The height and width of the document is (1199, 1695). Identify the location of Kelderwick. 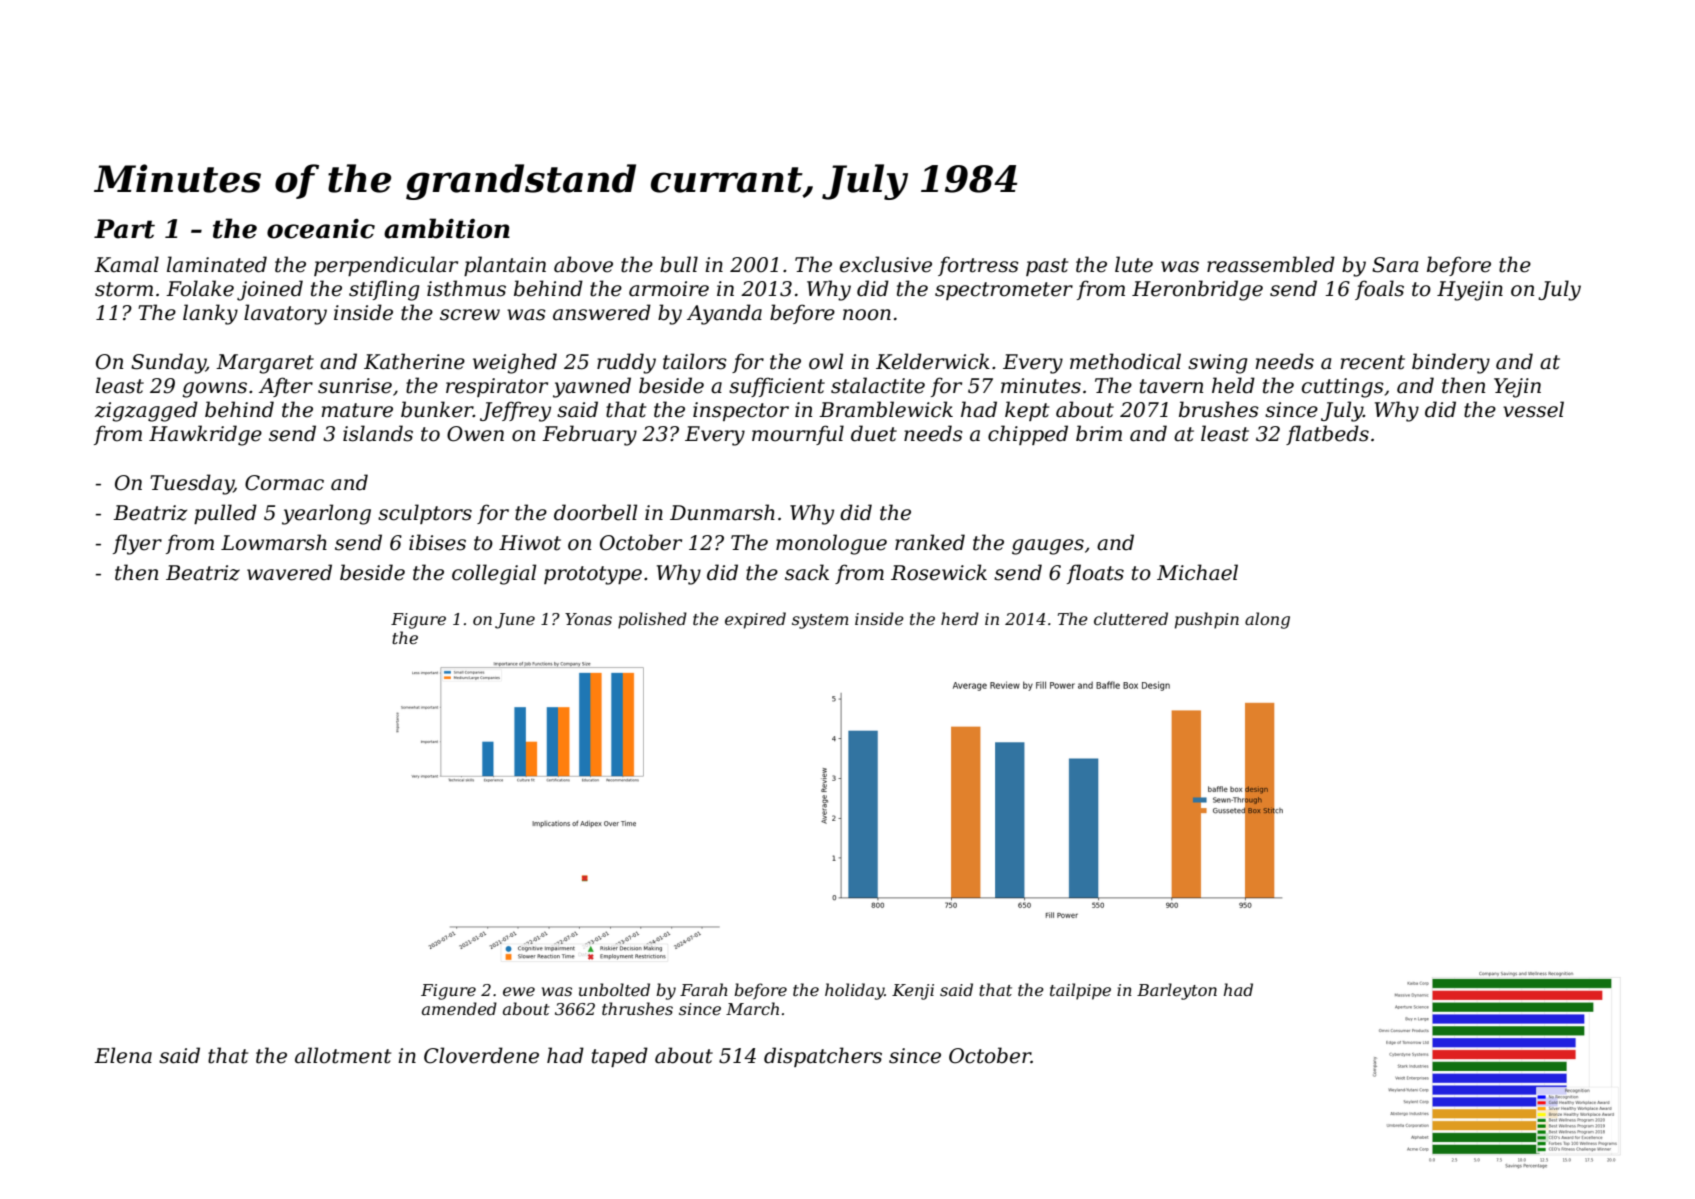
(933, 361).
